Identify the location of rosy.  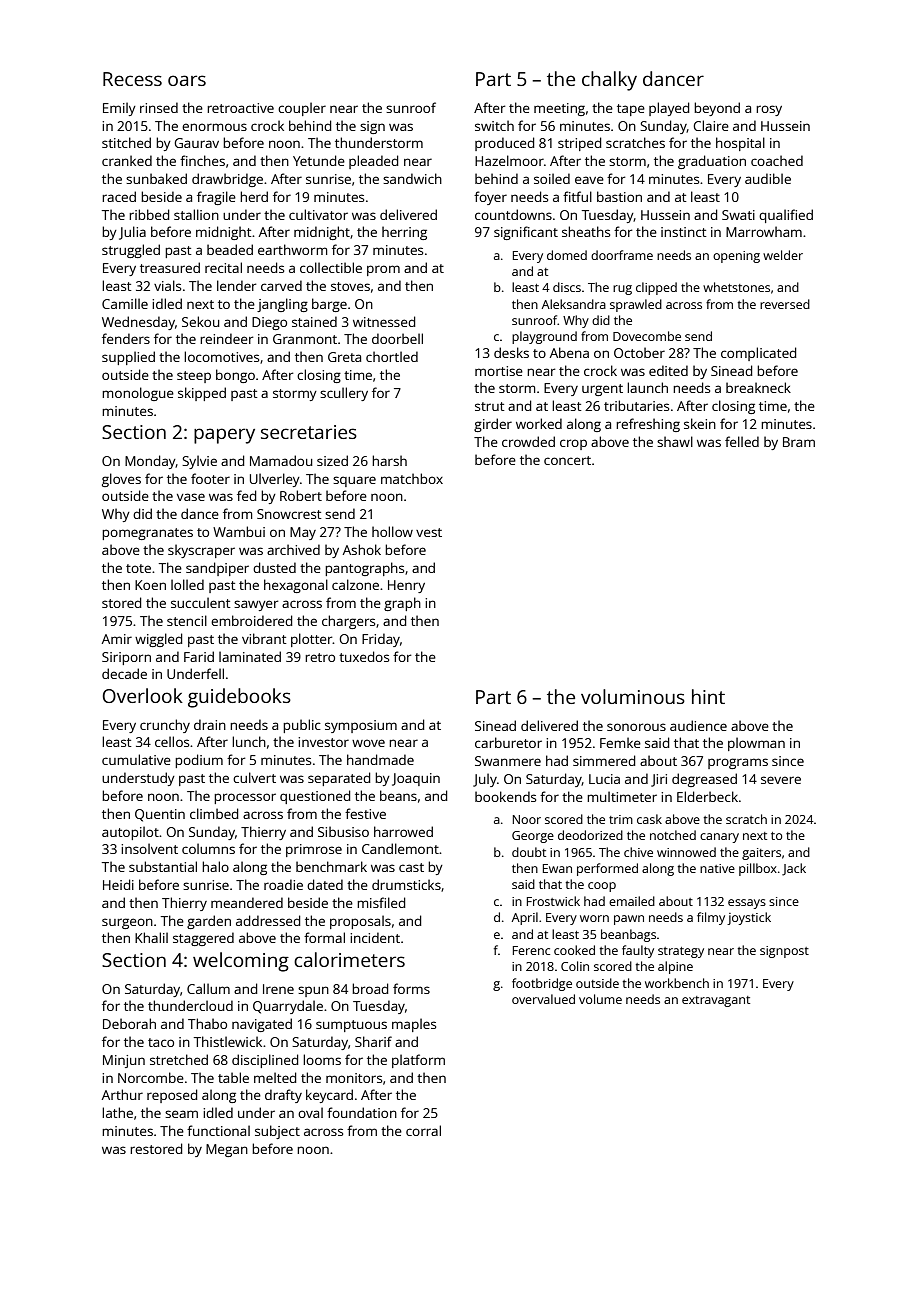
(769, 110).
